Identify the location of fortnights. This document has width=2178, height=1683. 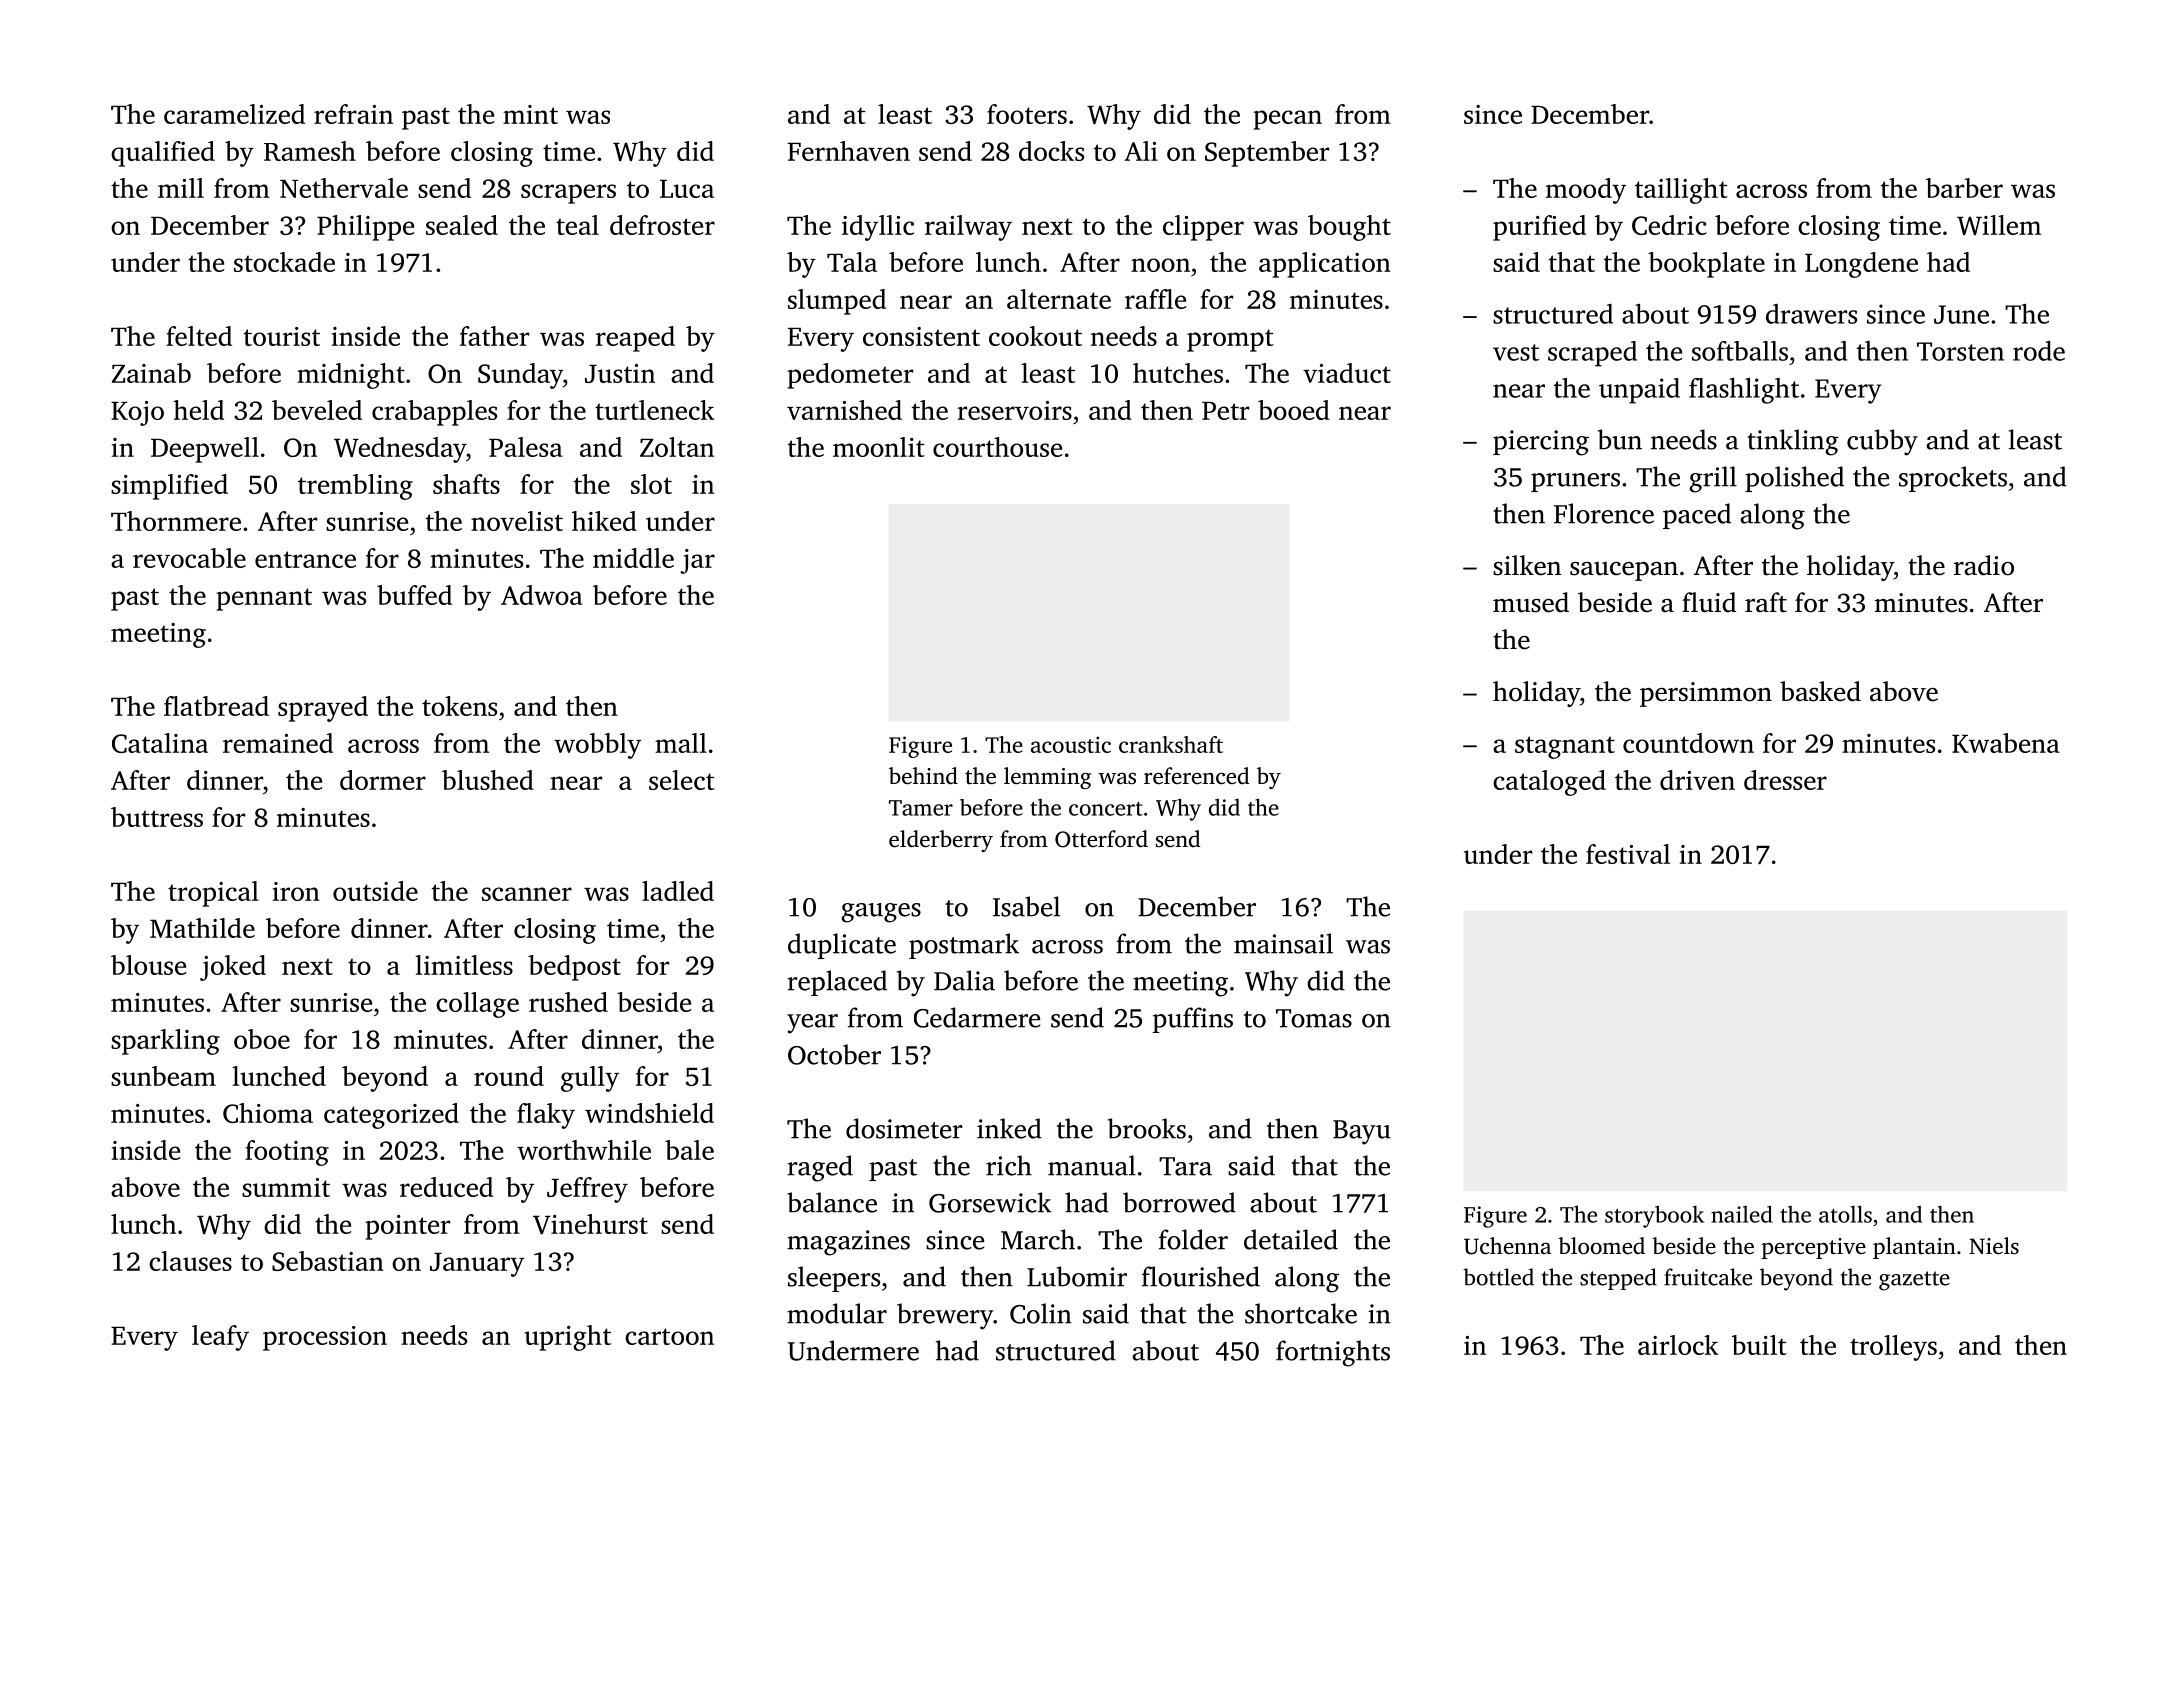
(1333, 1353).
